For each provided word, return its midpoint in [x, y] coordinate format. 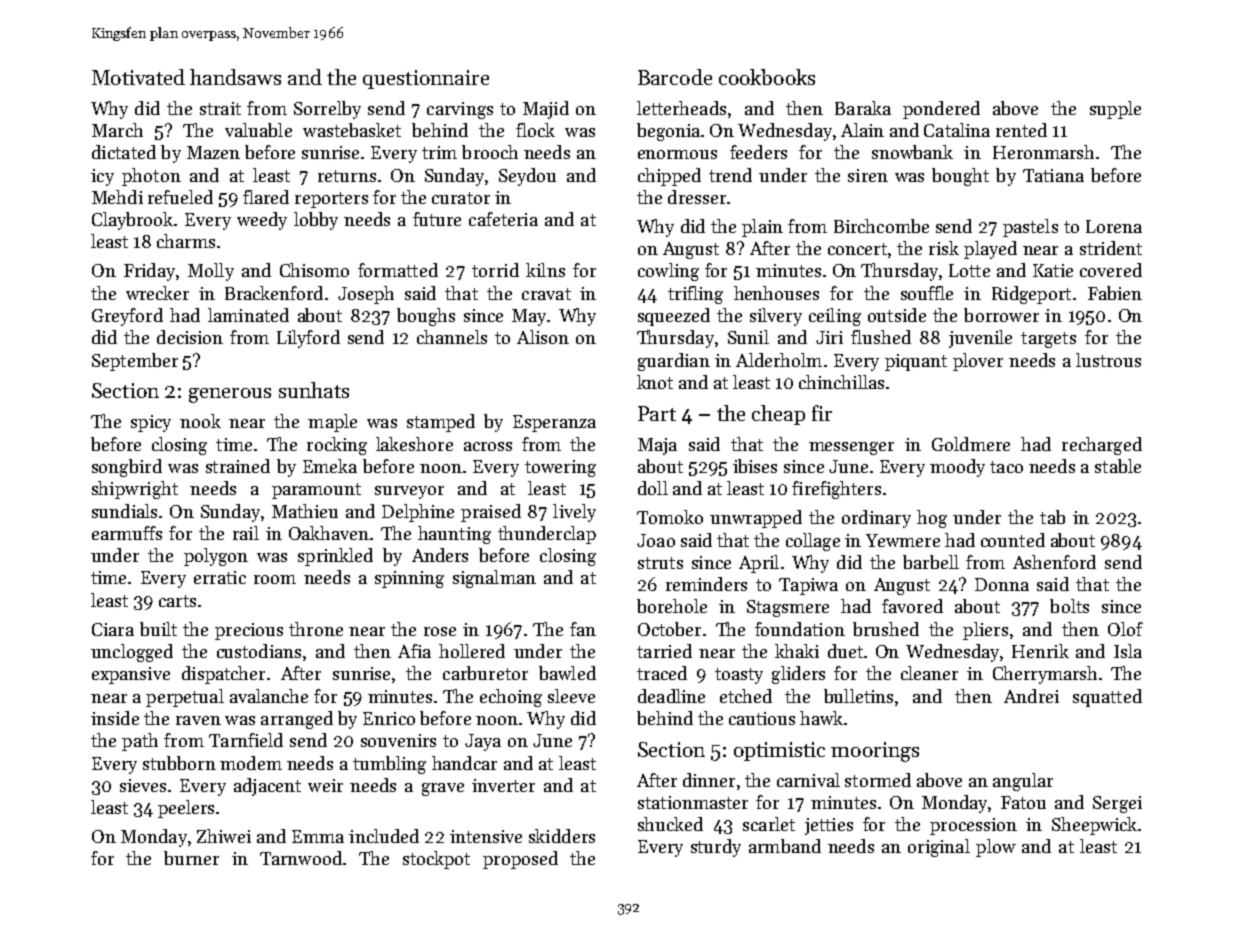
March [117, 130]
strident [1111, 248]
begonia [668, 132]
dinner [709, 780]
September [135, 362]
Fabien [1115, 293]
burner [191, 858]
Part [657, 413]
